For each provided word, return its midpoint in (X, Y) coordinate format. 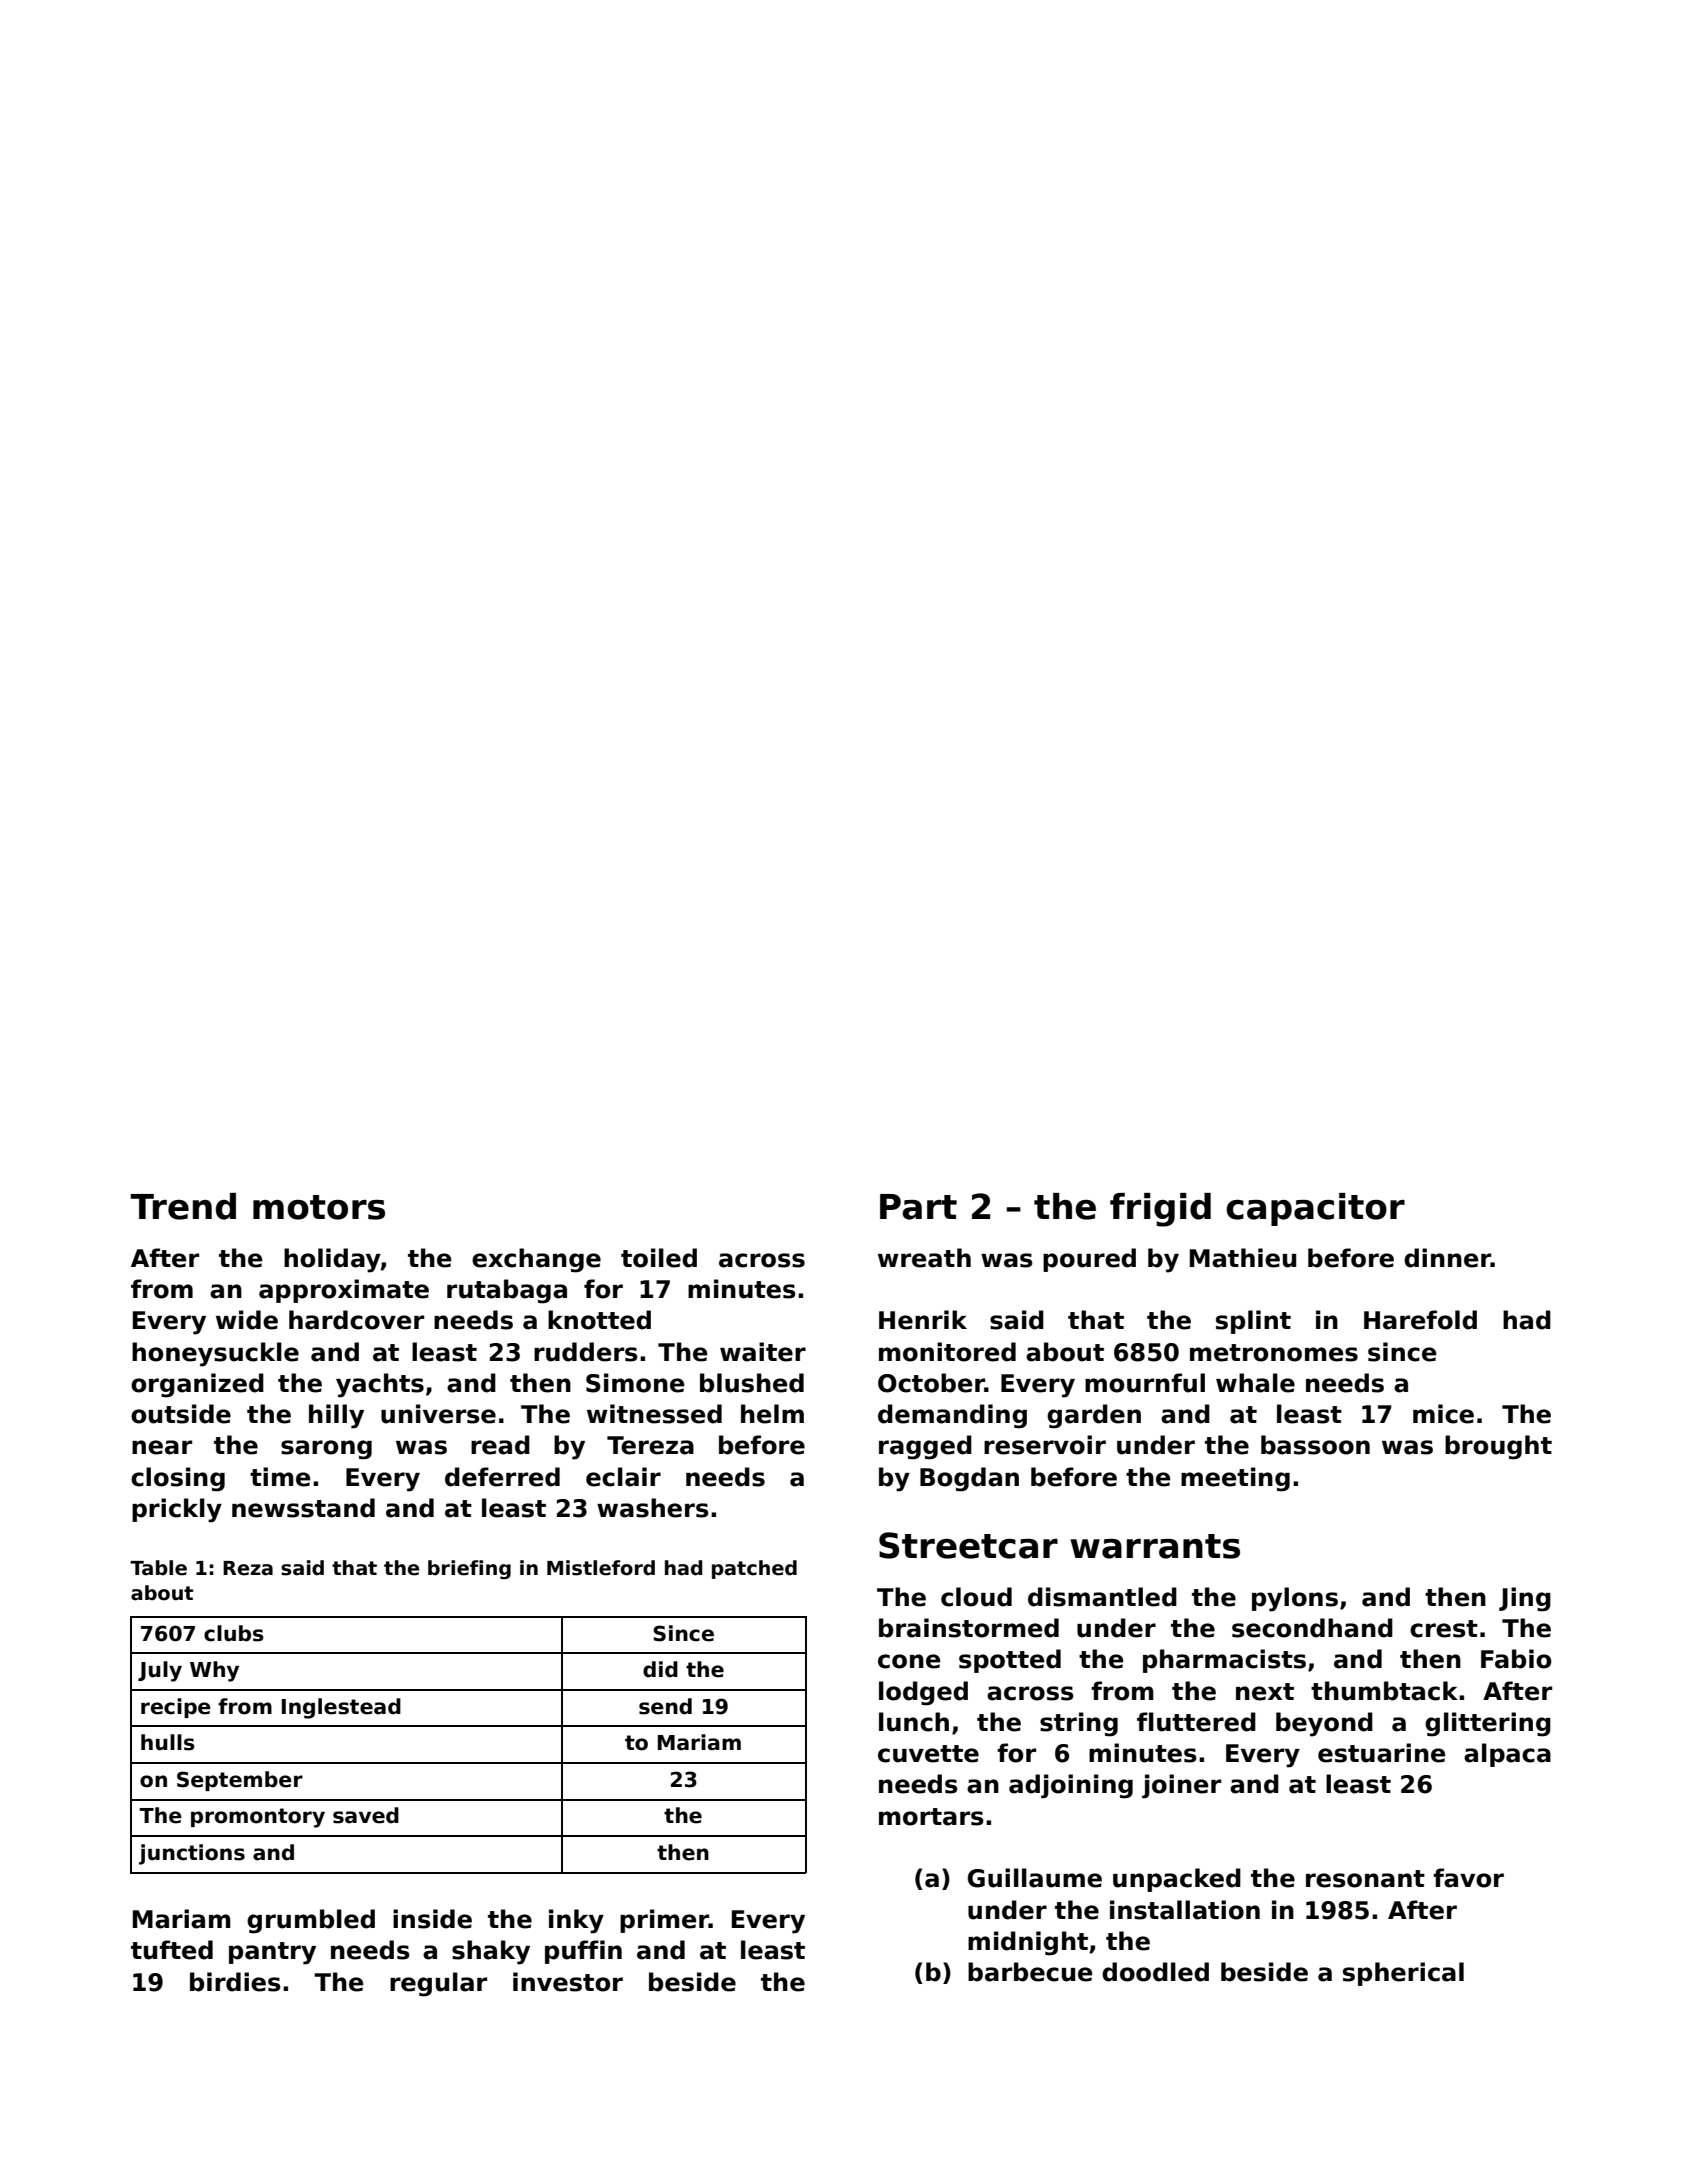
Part (918, 1207)
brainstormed (969, 1628)
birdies (235, 1982)
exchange (536, 1260)
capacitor (1315, 1209)
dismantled (1102, 1597)
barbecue (1030, 1972)
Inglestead (341, 1708)
